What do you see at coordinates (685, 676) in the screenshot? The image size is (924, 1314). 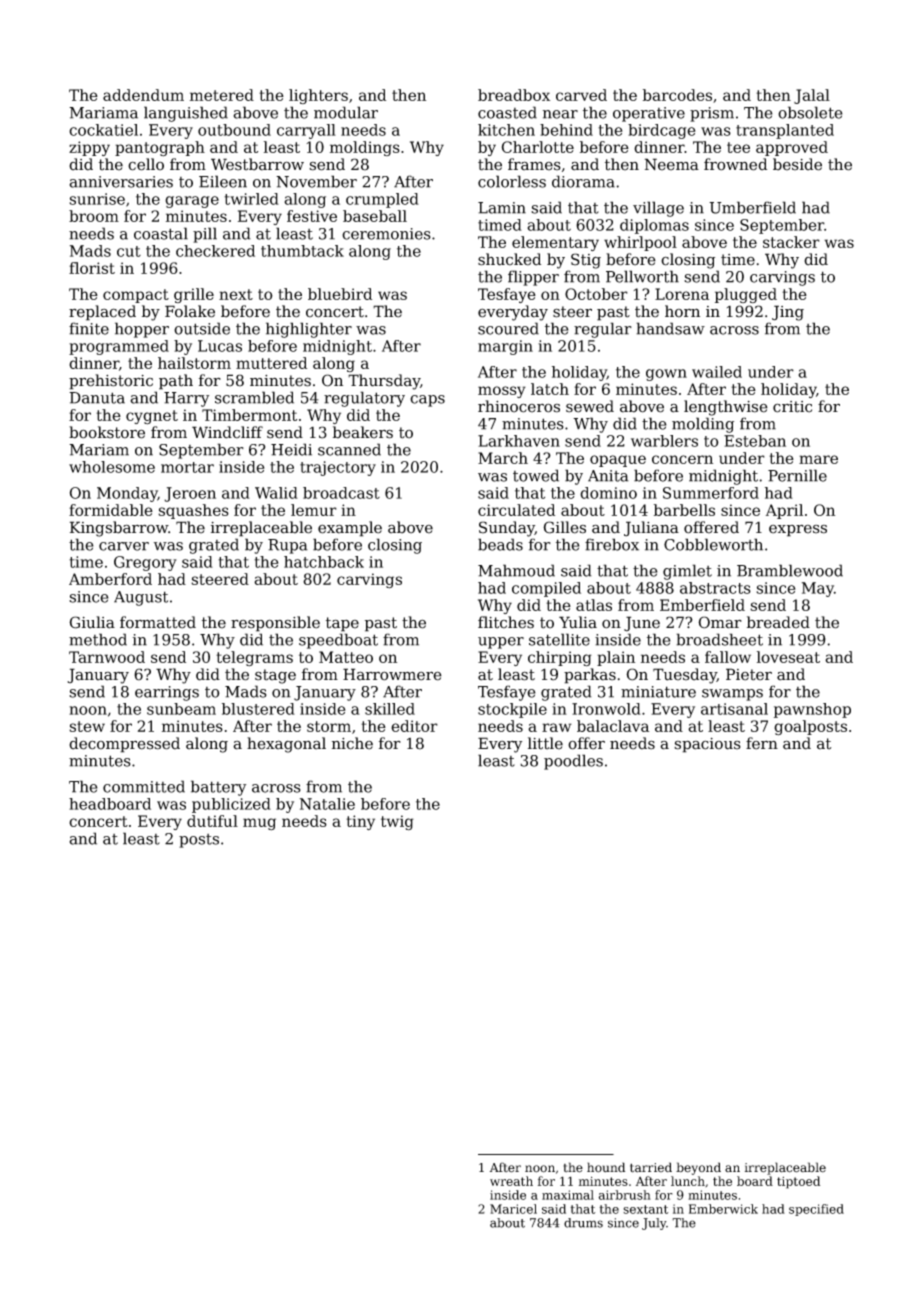 I see `Tuesday` at bounding box center [685, 676].
